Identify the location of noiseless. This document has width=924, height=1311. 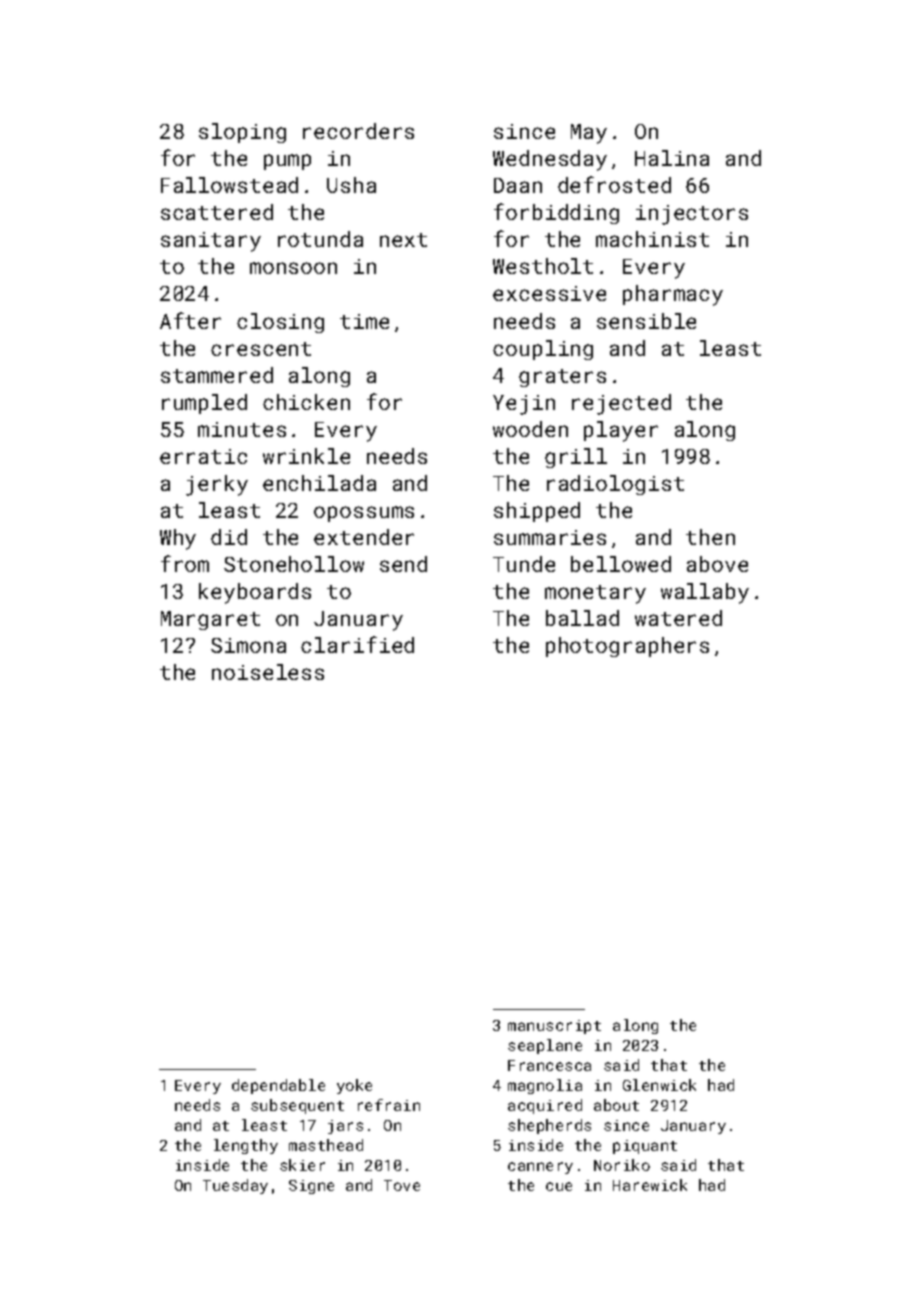
(268, 672).
